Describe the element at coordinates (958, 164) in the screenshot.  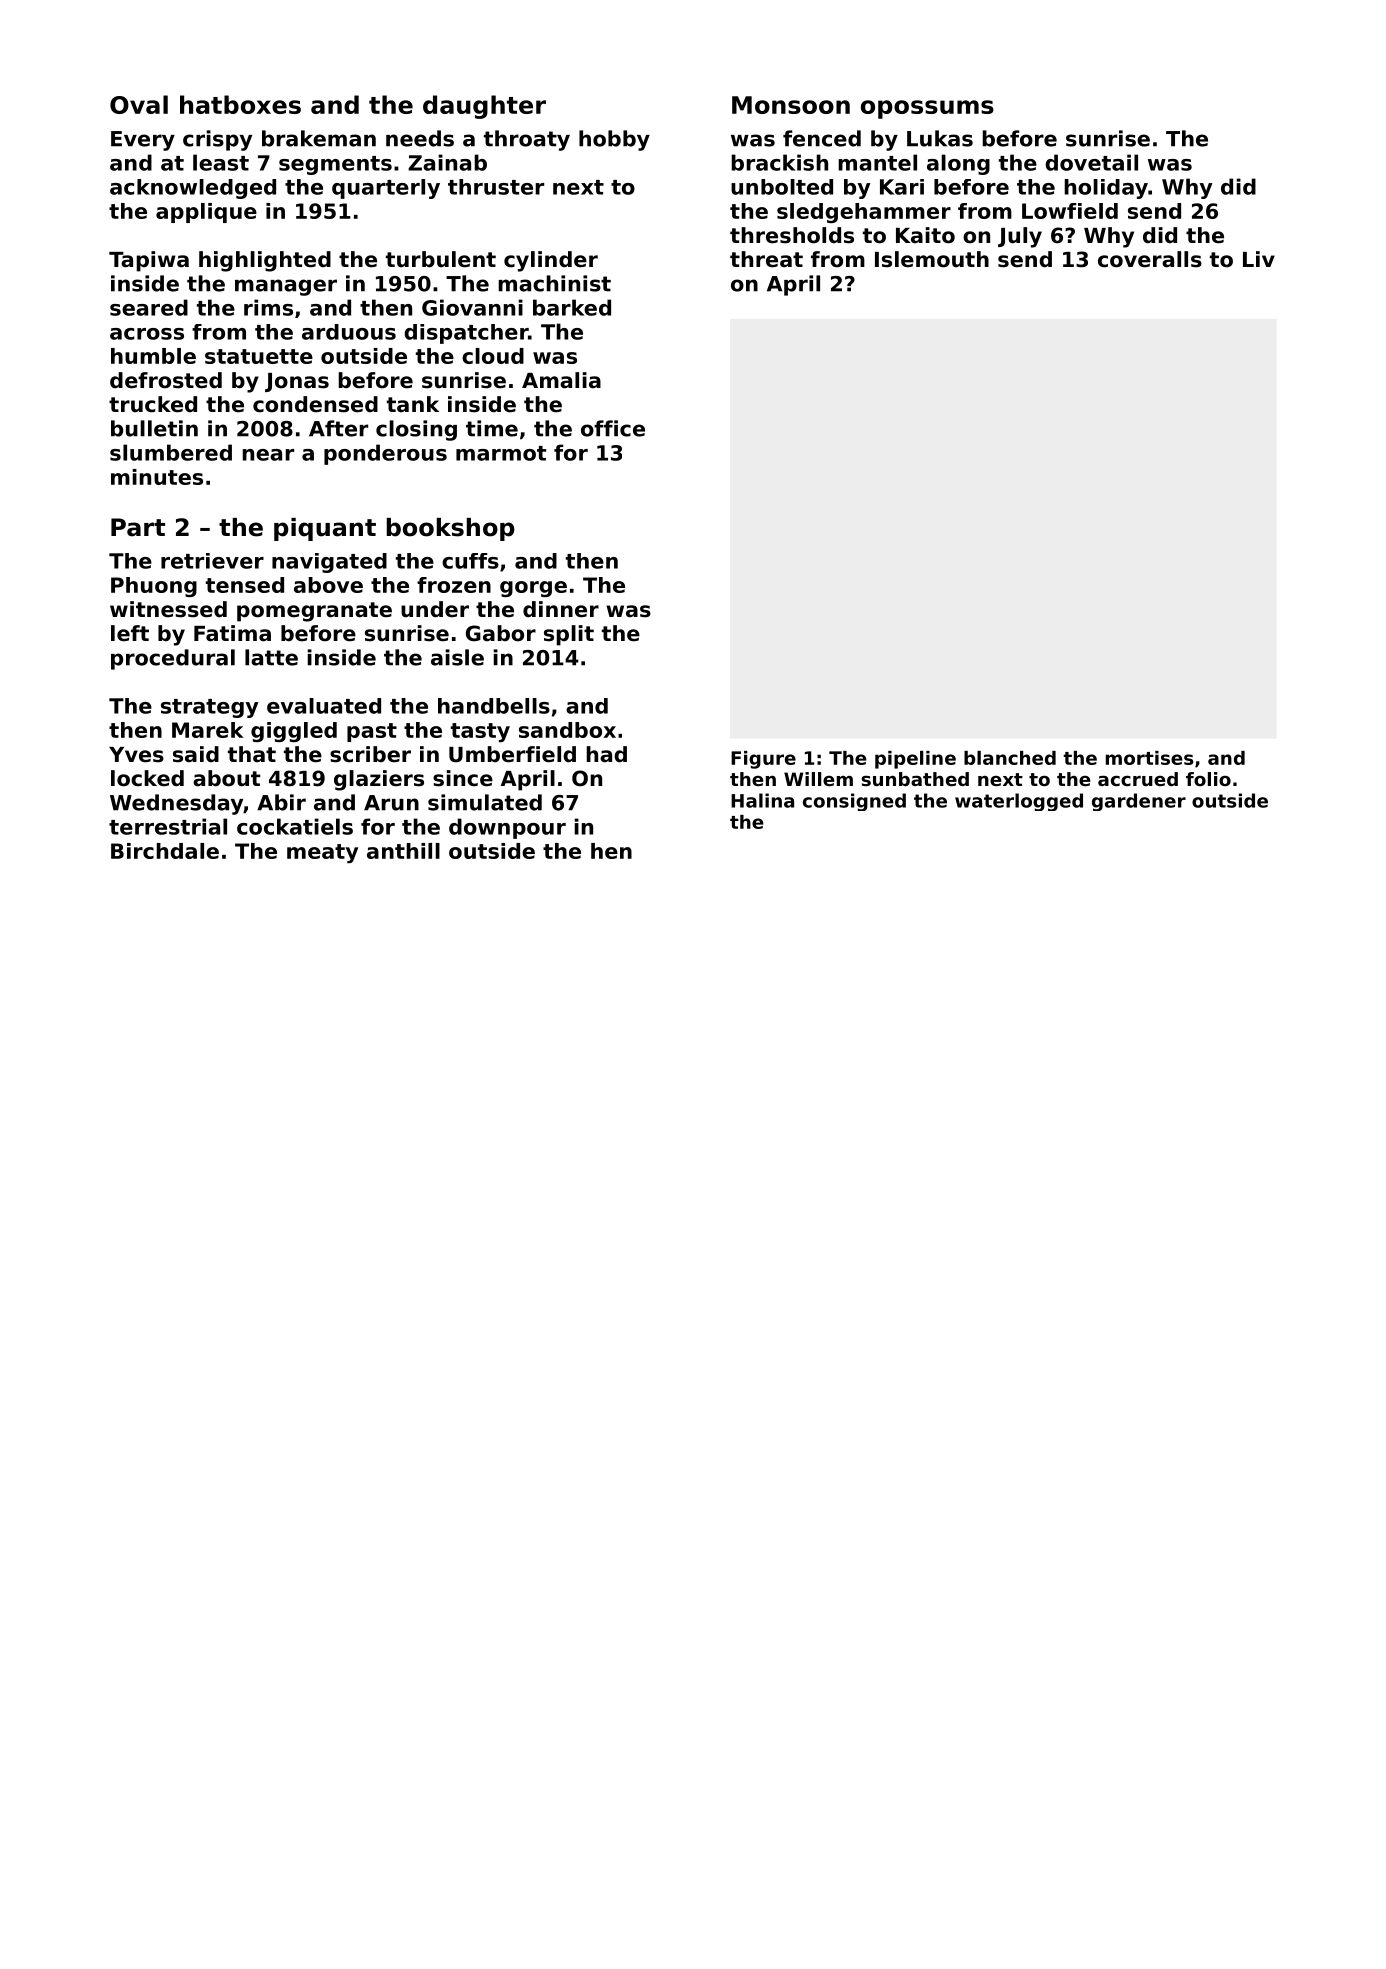
I see `along` at that location.
